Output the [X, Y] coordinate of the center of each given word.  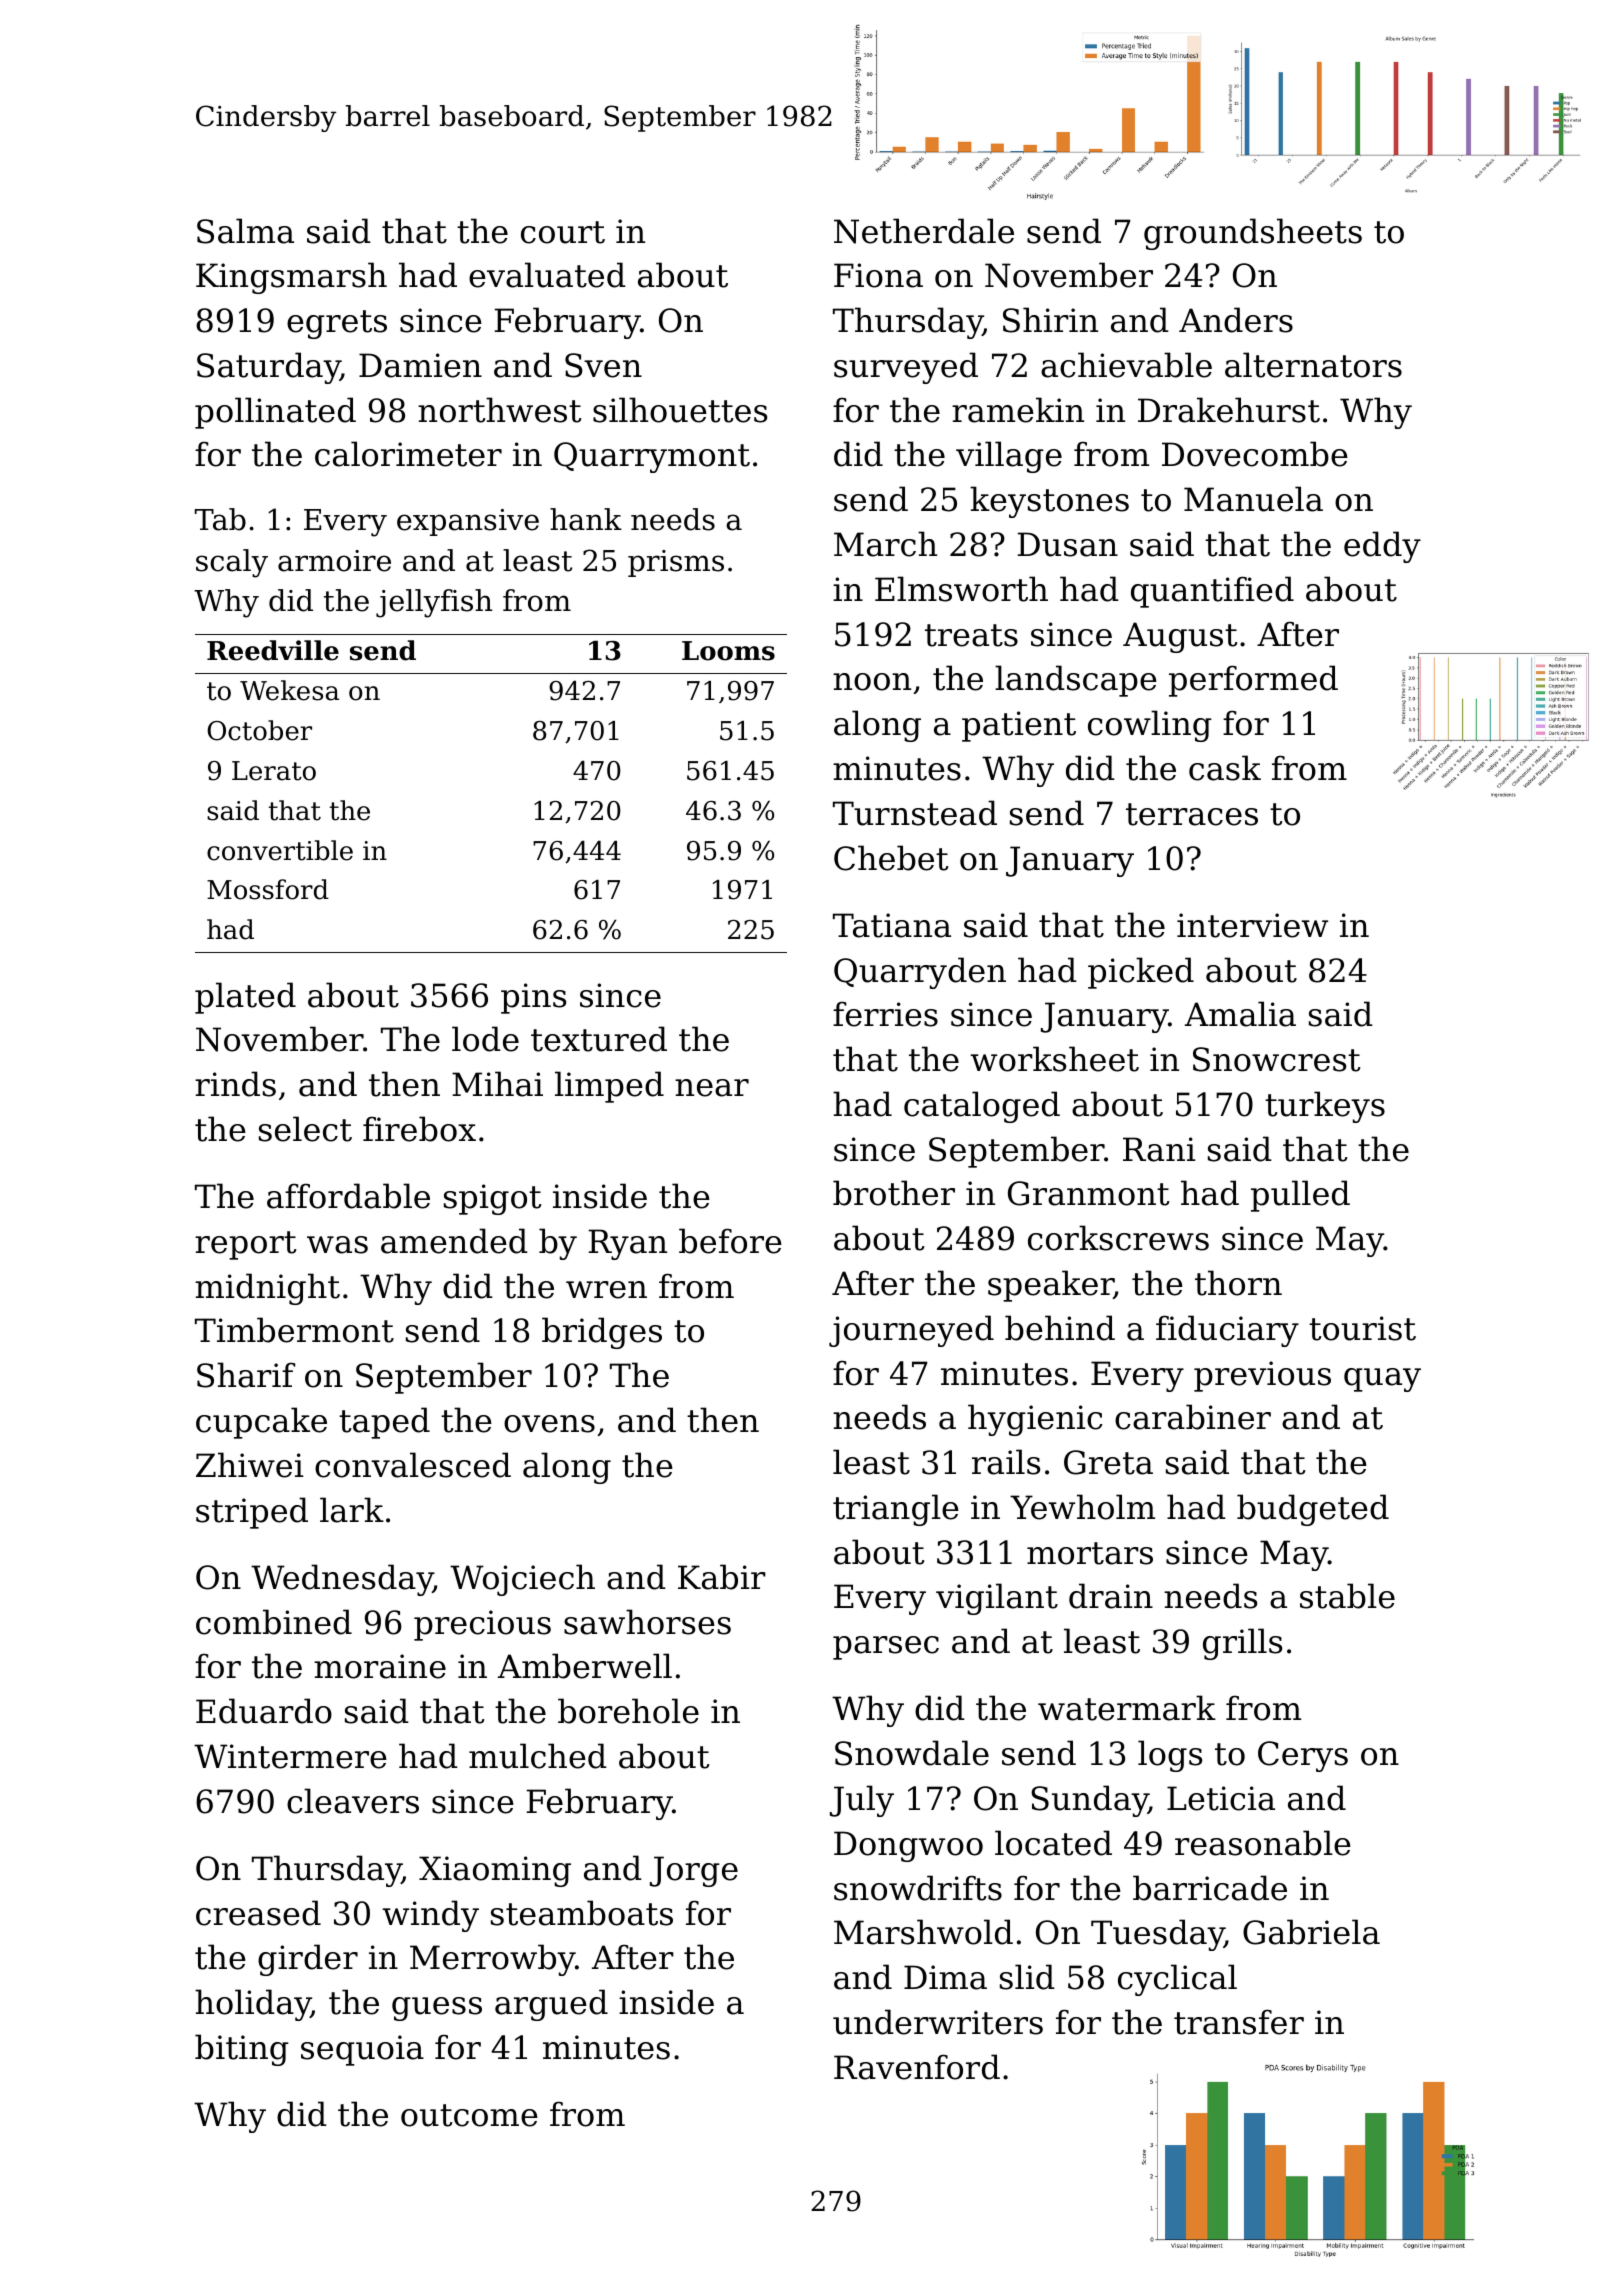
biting [242, 2050]
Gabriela [1311, 1932]
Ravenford [917, 2067]
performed [1253, 681]
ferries [885, 1014]
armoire [334, 561]
